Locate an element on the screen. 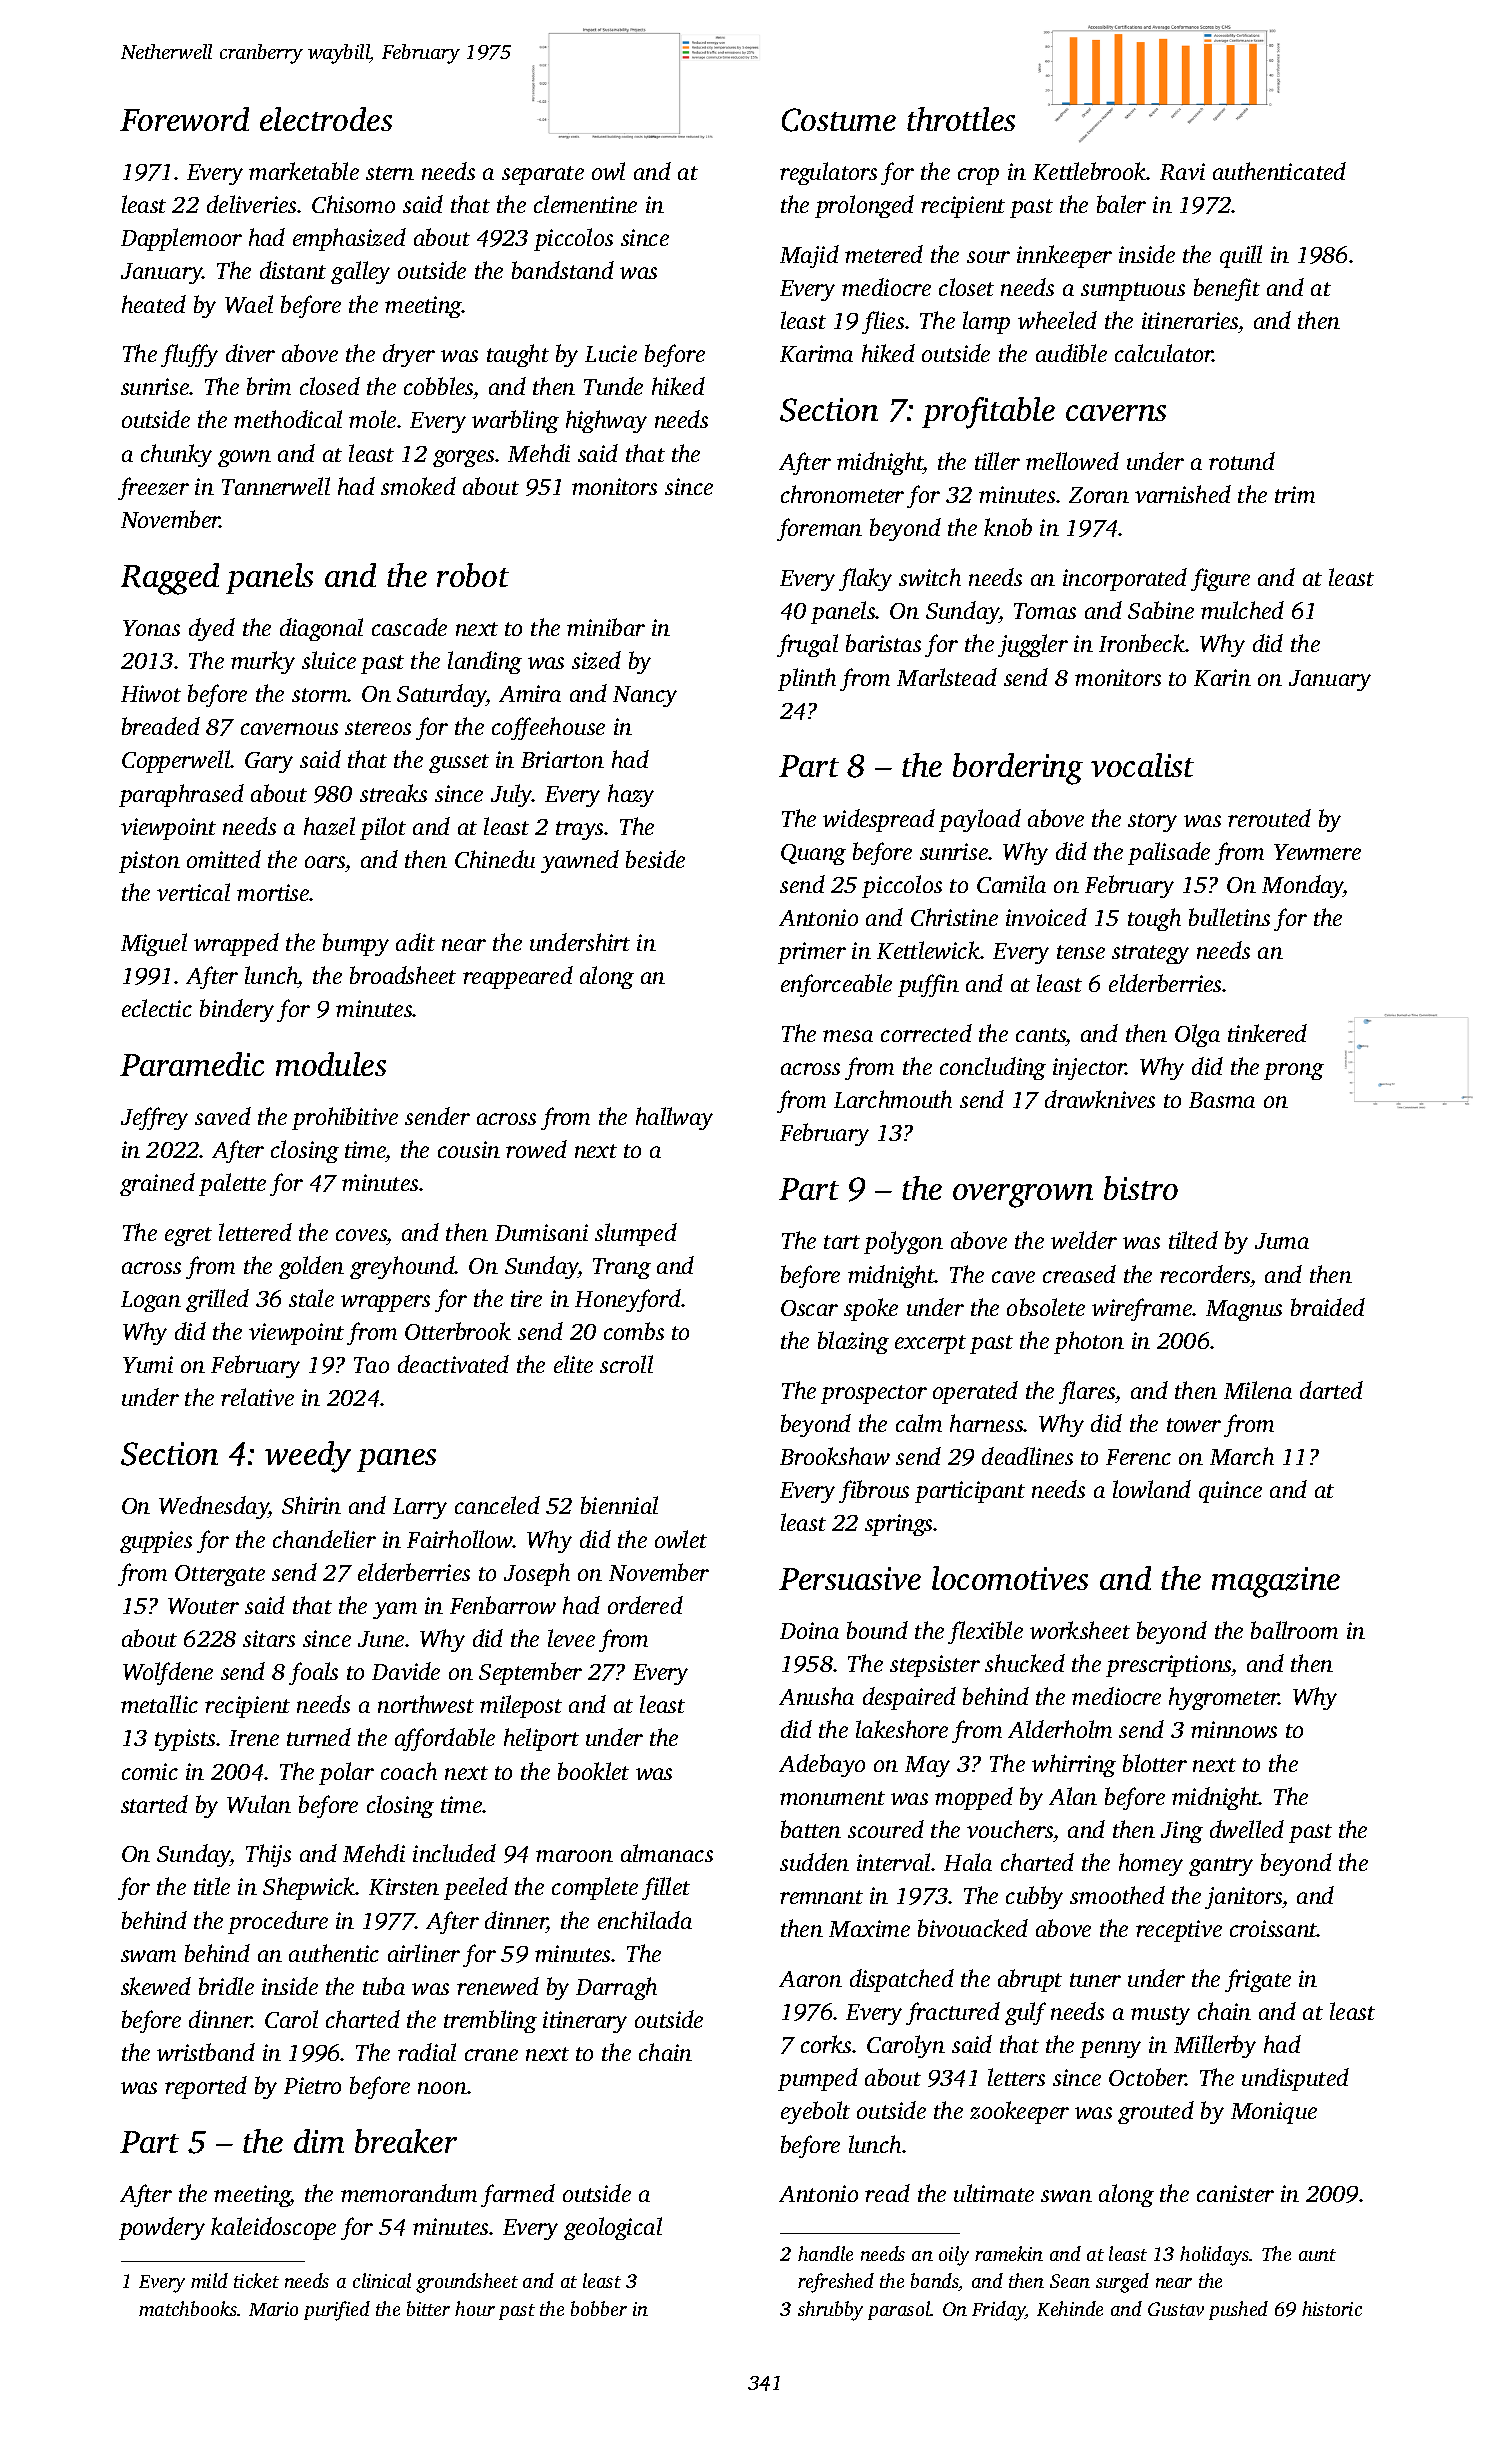 This screenshot has height=2464, width=1496. bobber is located at coordinates (599, 2308).
